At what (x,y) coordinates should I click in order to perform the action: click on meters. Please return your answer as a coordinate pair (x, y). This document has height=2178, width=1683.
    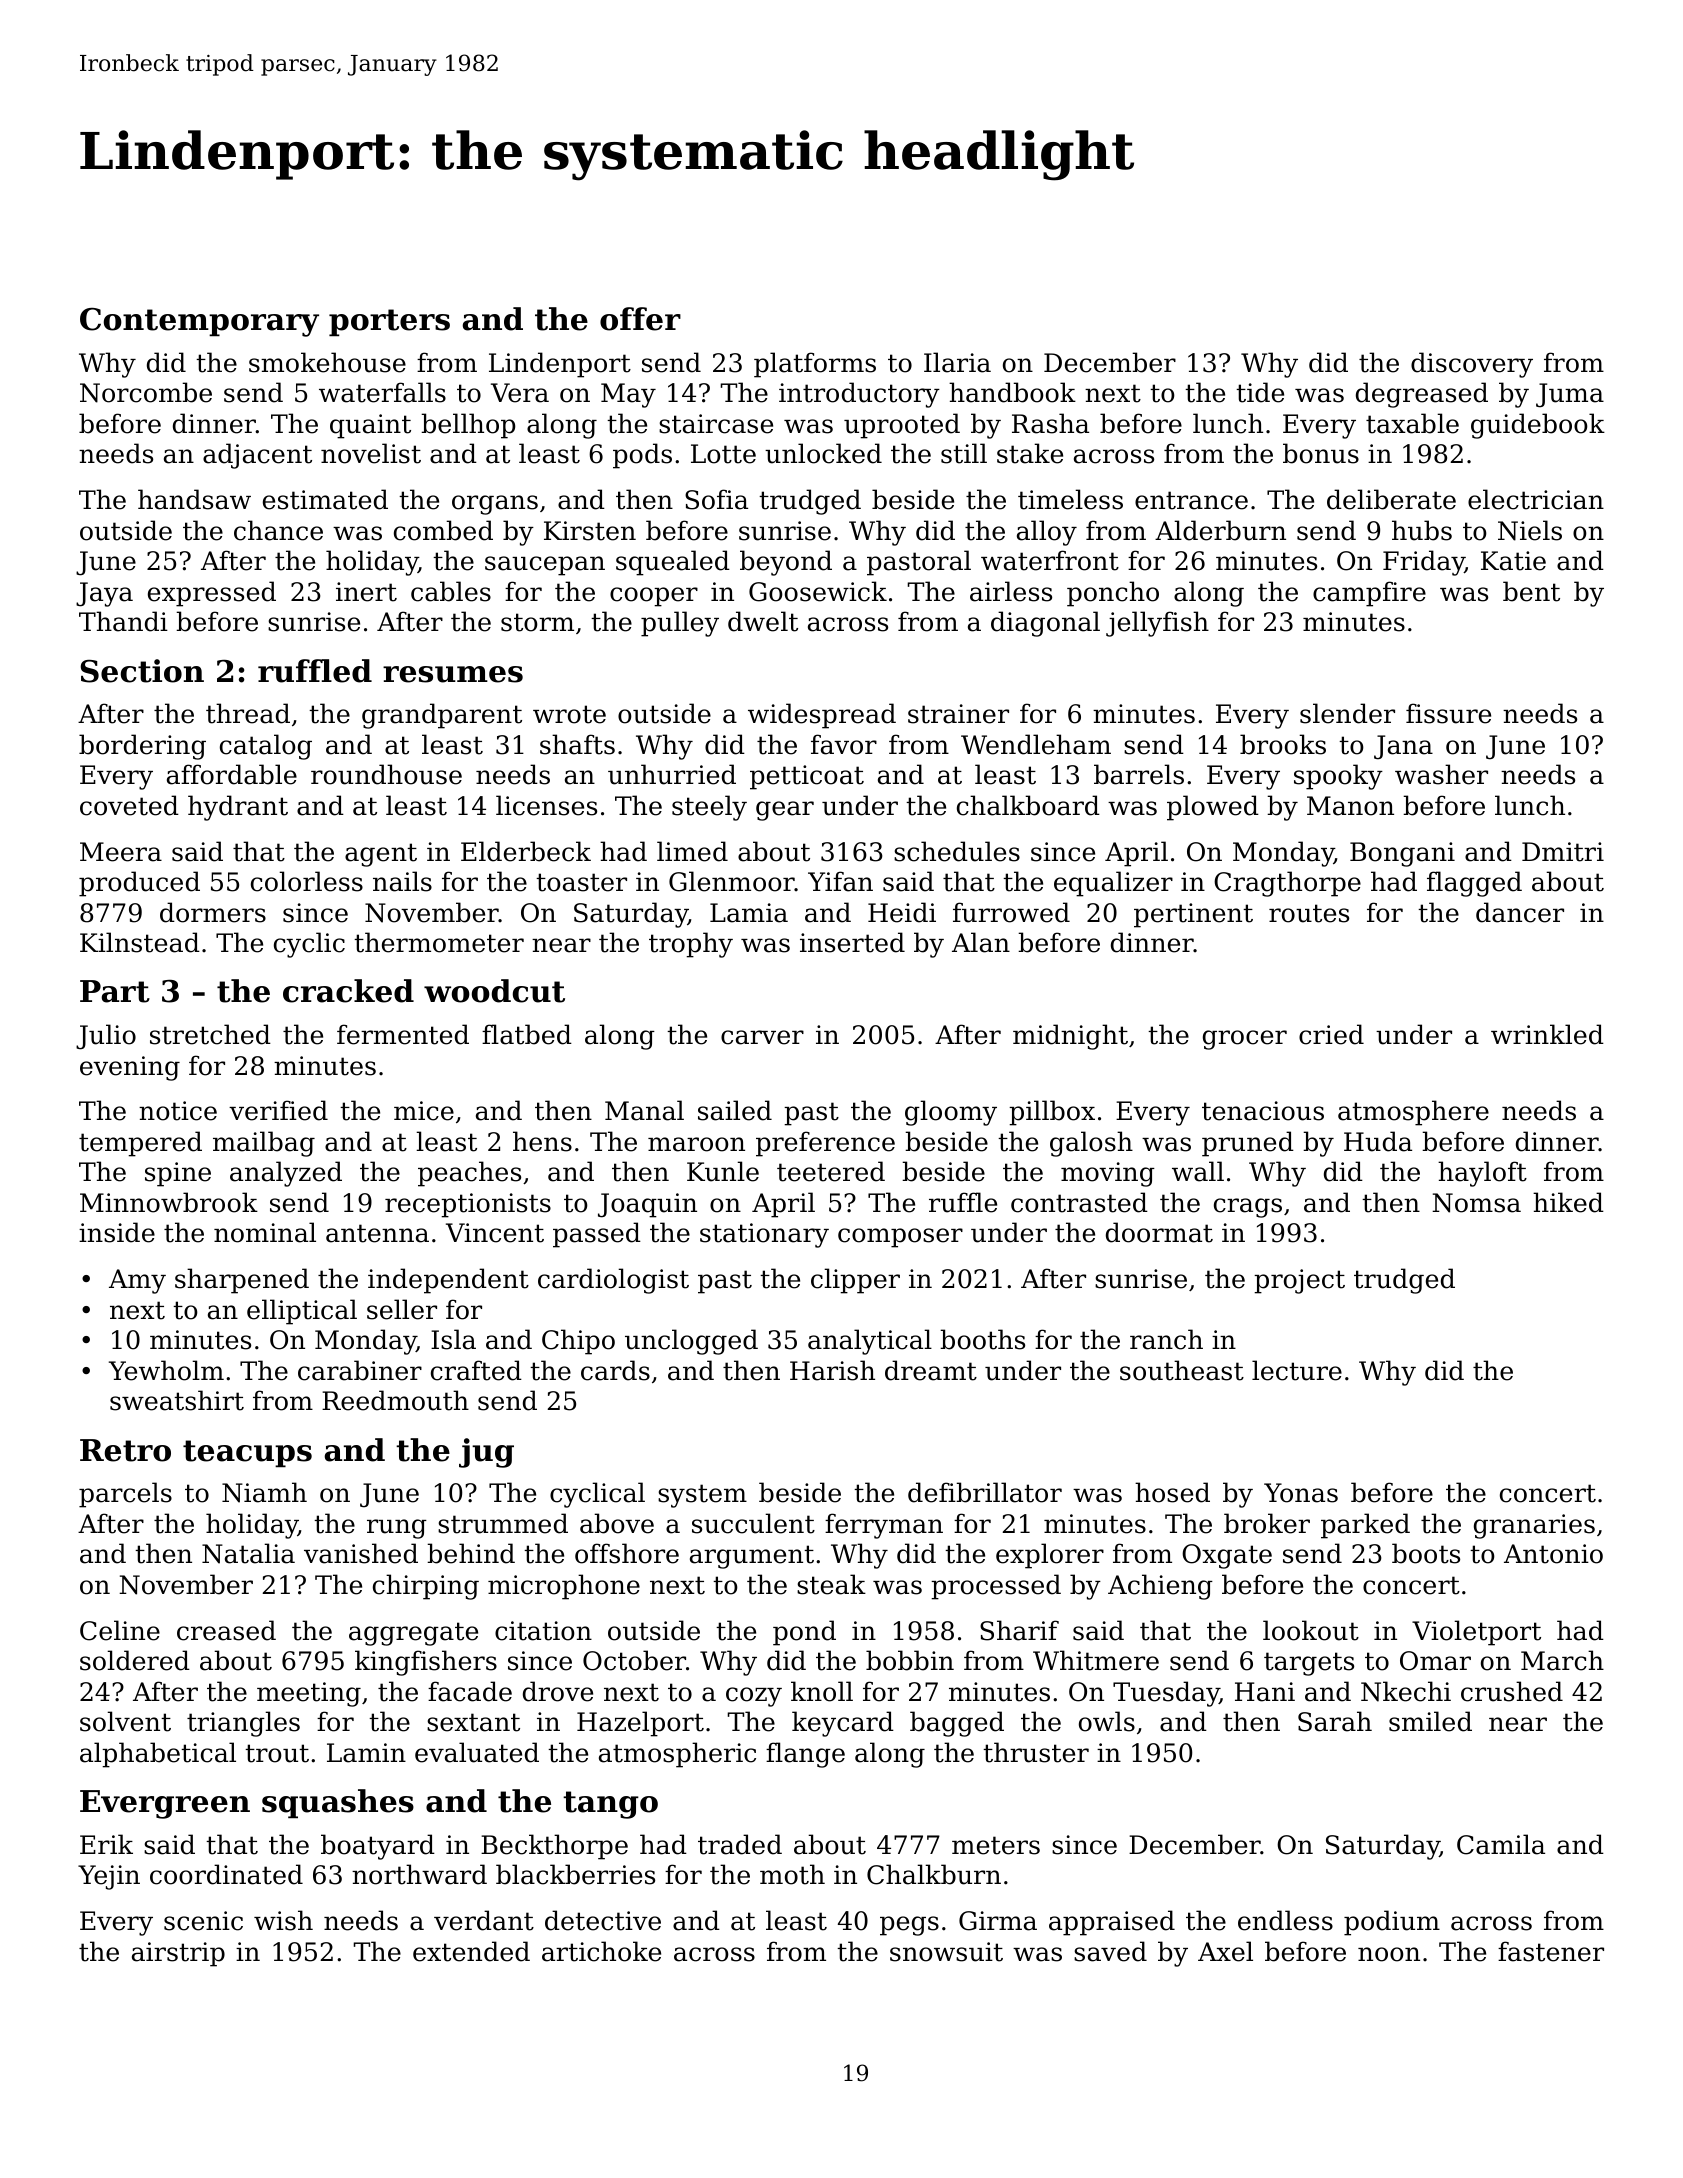
    Looking at the image, I should click on (996, 1845).
